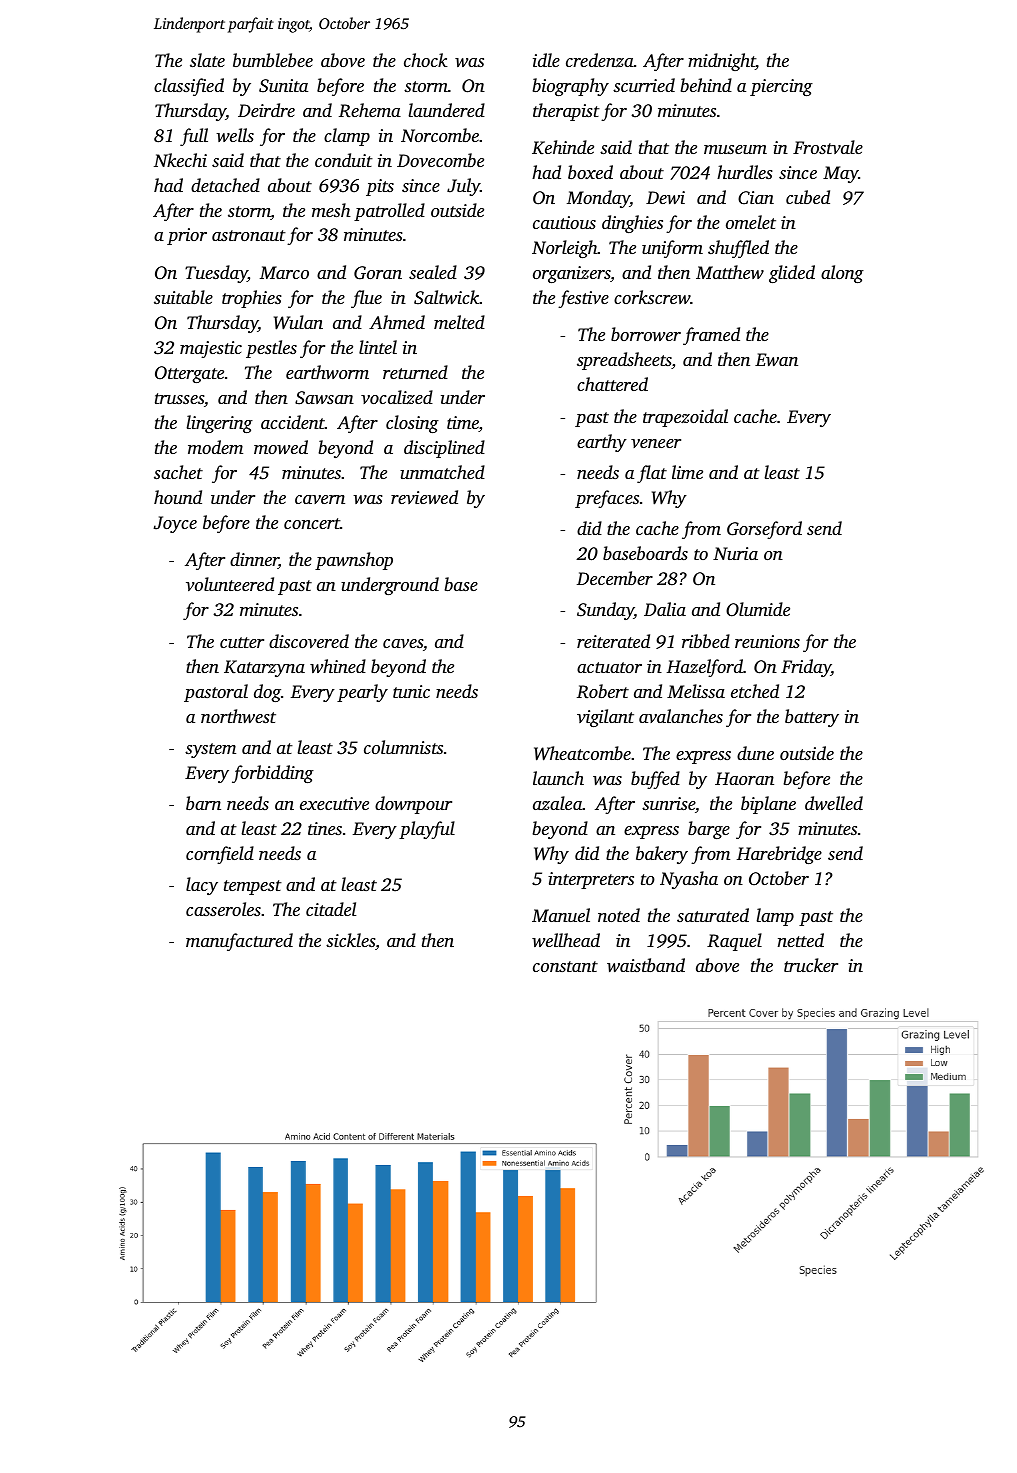  Describe the element at coordinates (828, 147) in the screenshot. I see `Frostvale` at that location.
